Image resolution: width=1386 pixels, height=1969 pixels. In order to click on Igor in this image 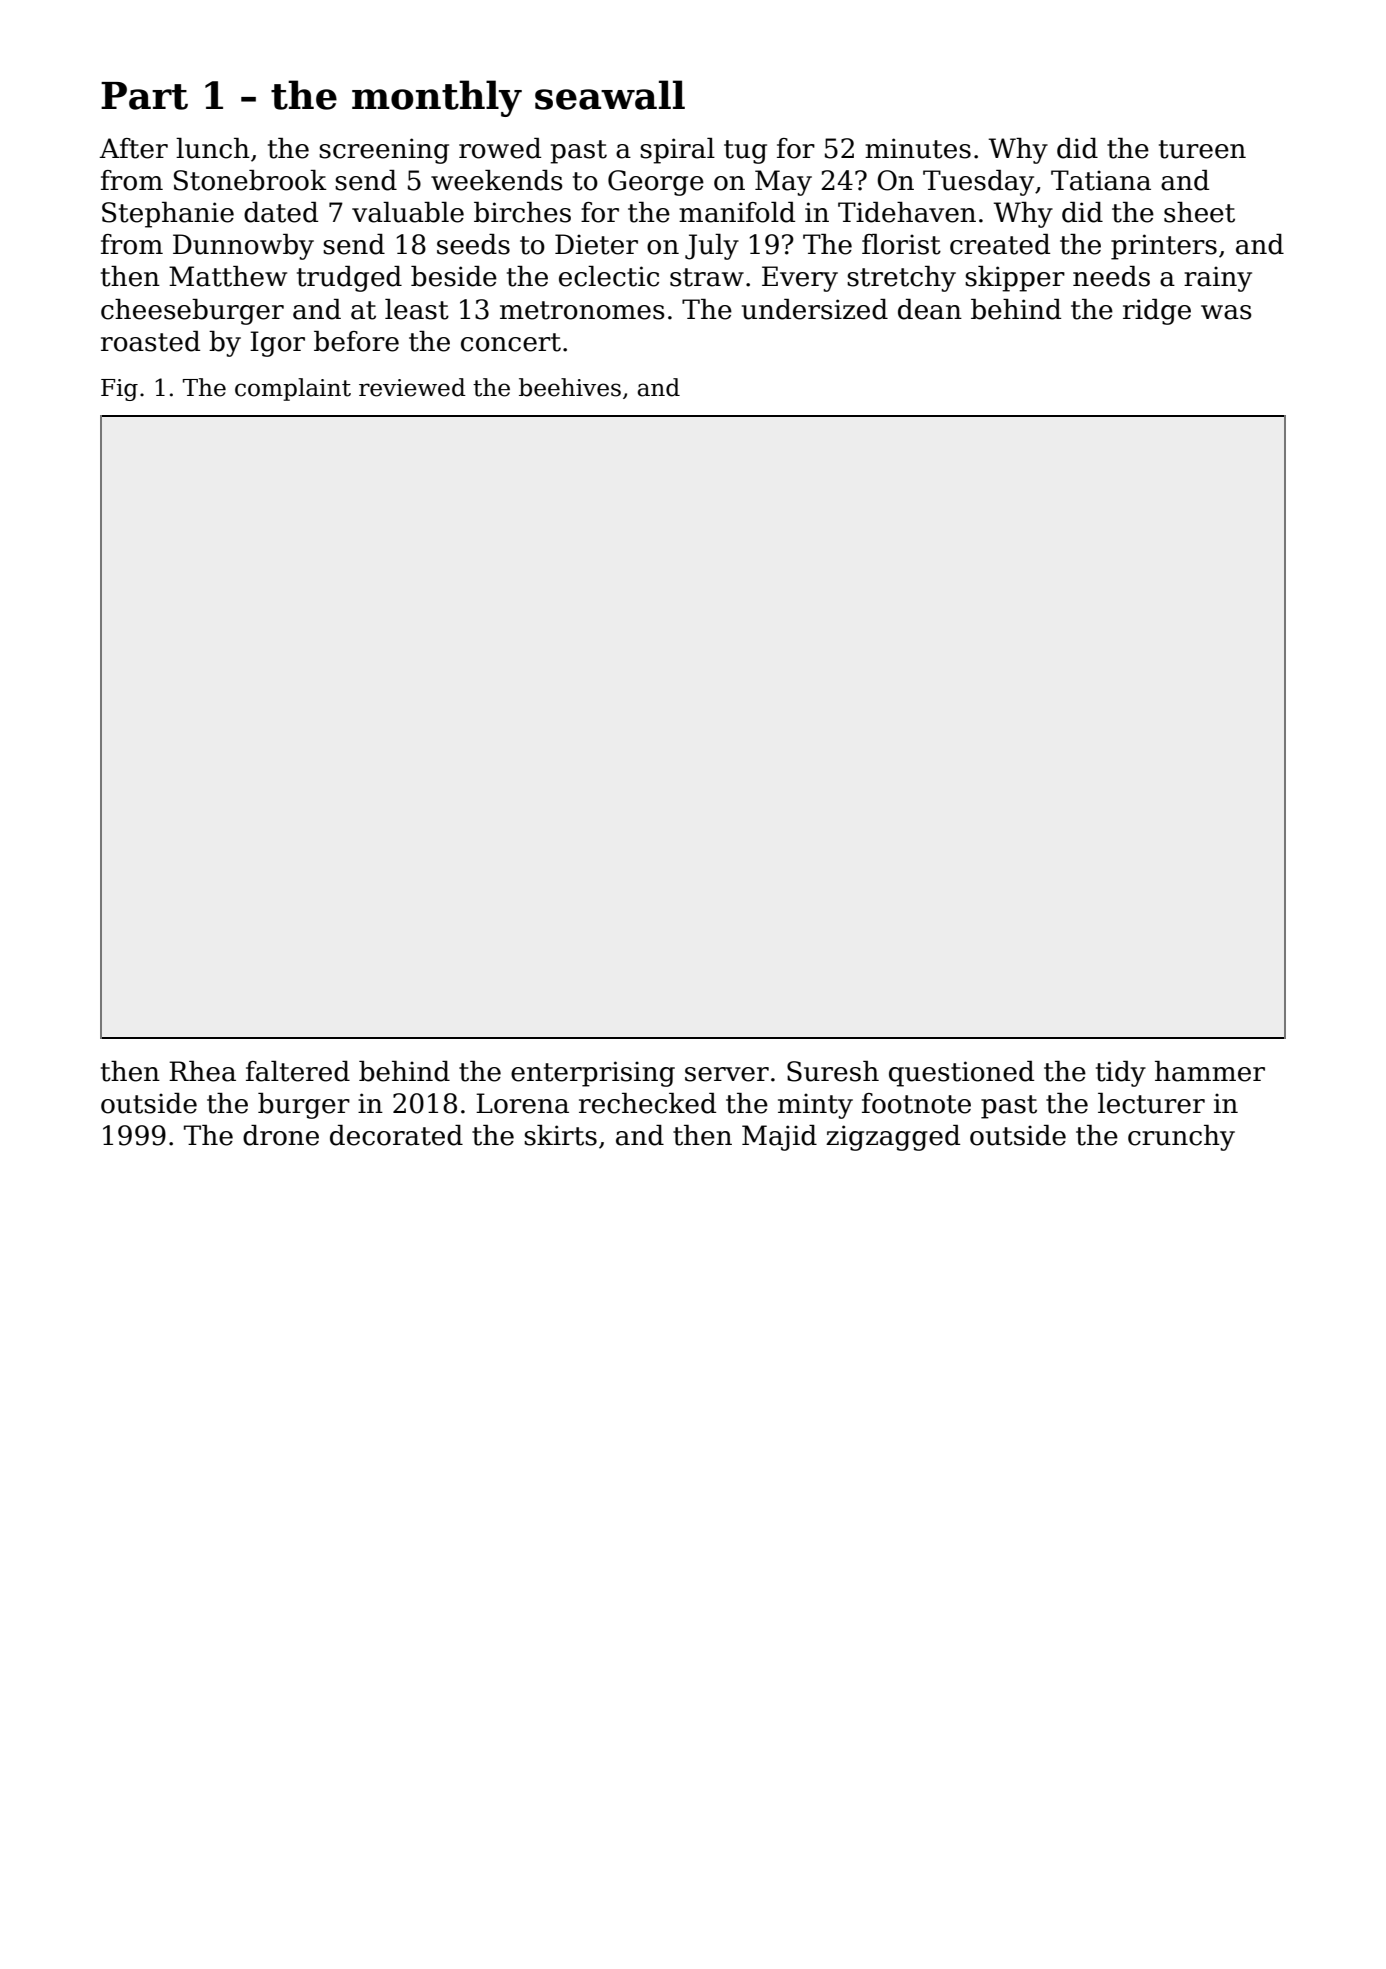, I will do `click(277, 344)`.
